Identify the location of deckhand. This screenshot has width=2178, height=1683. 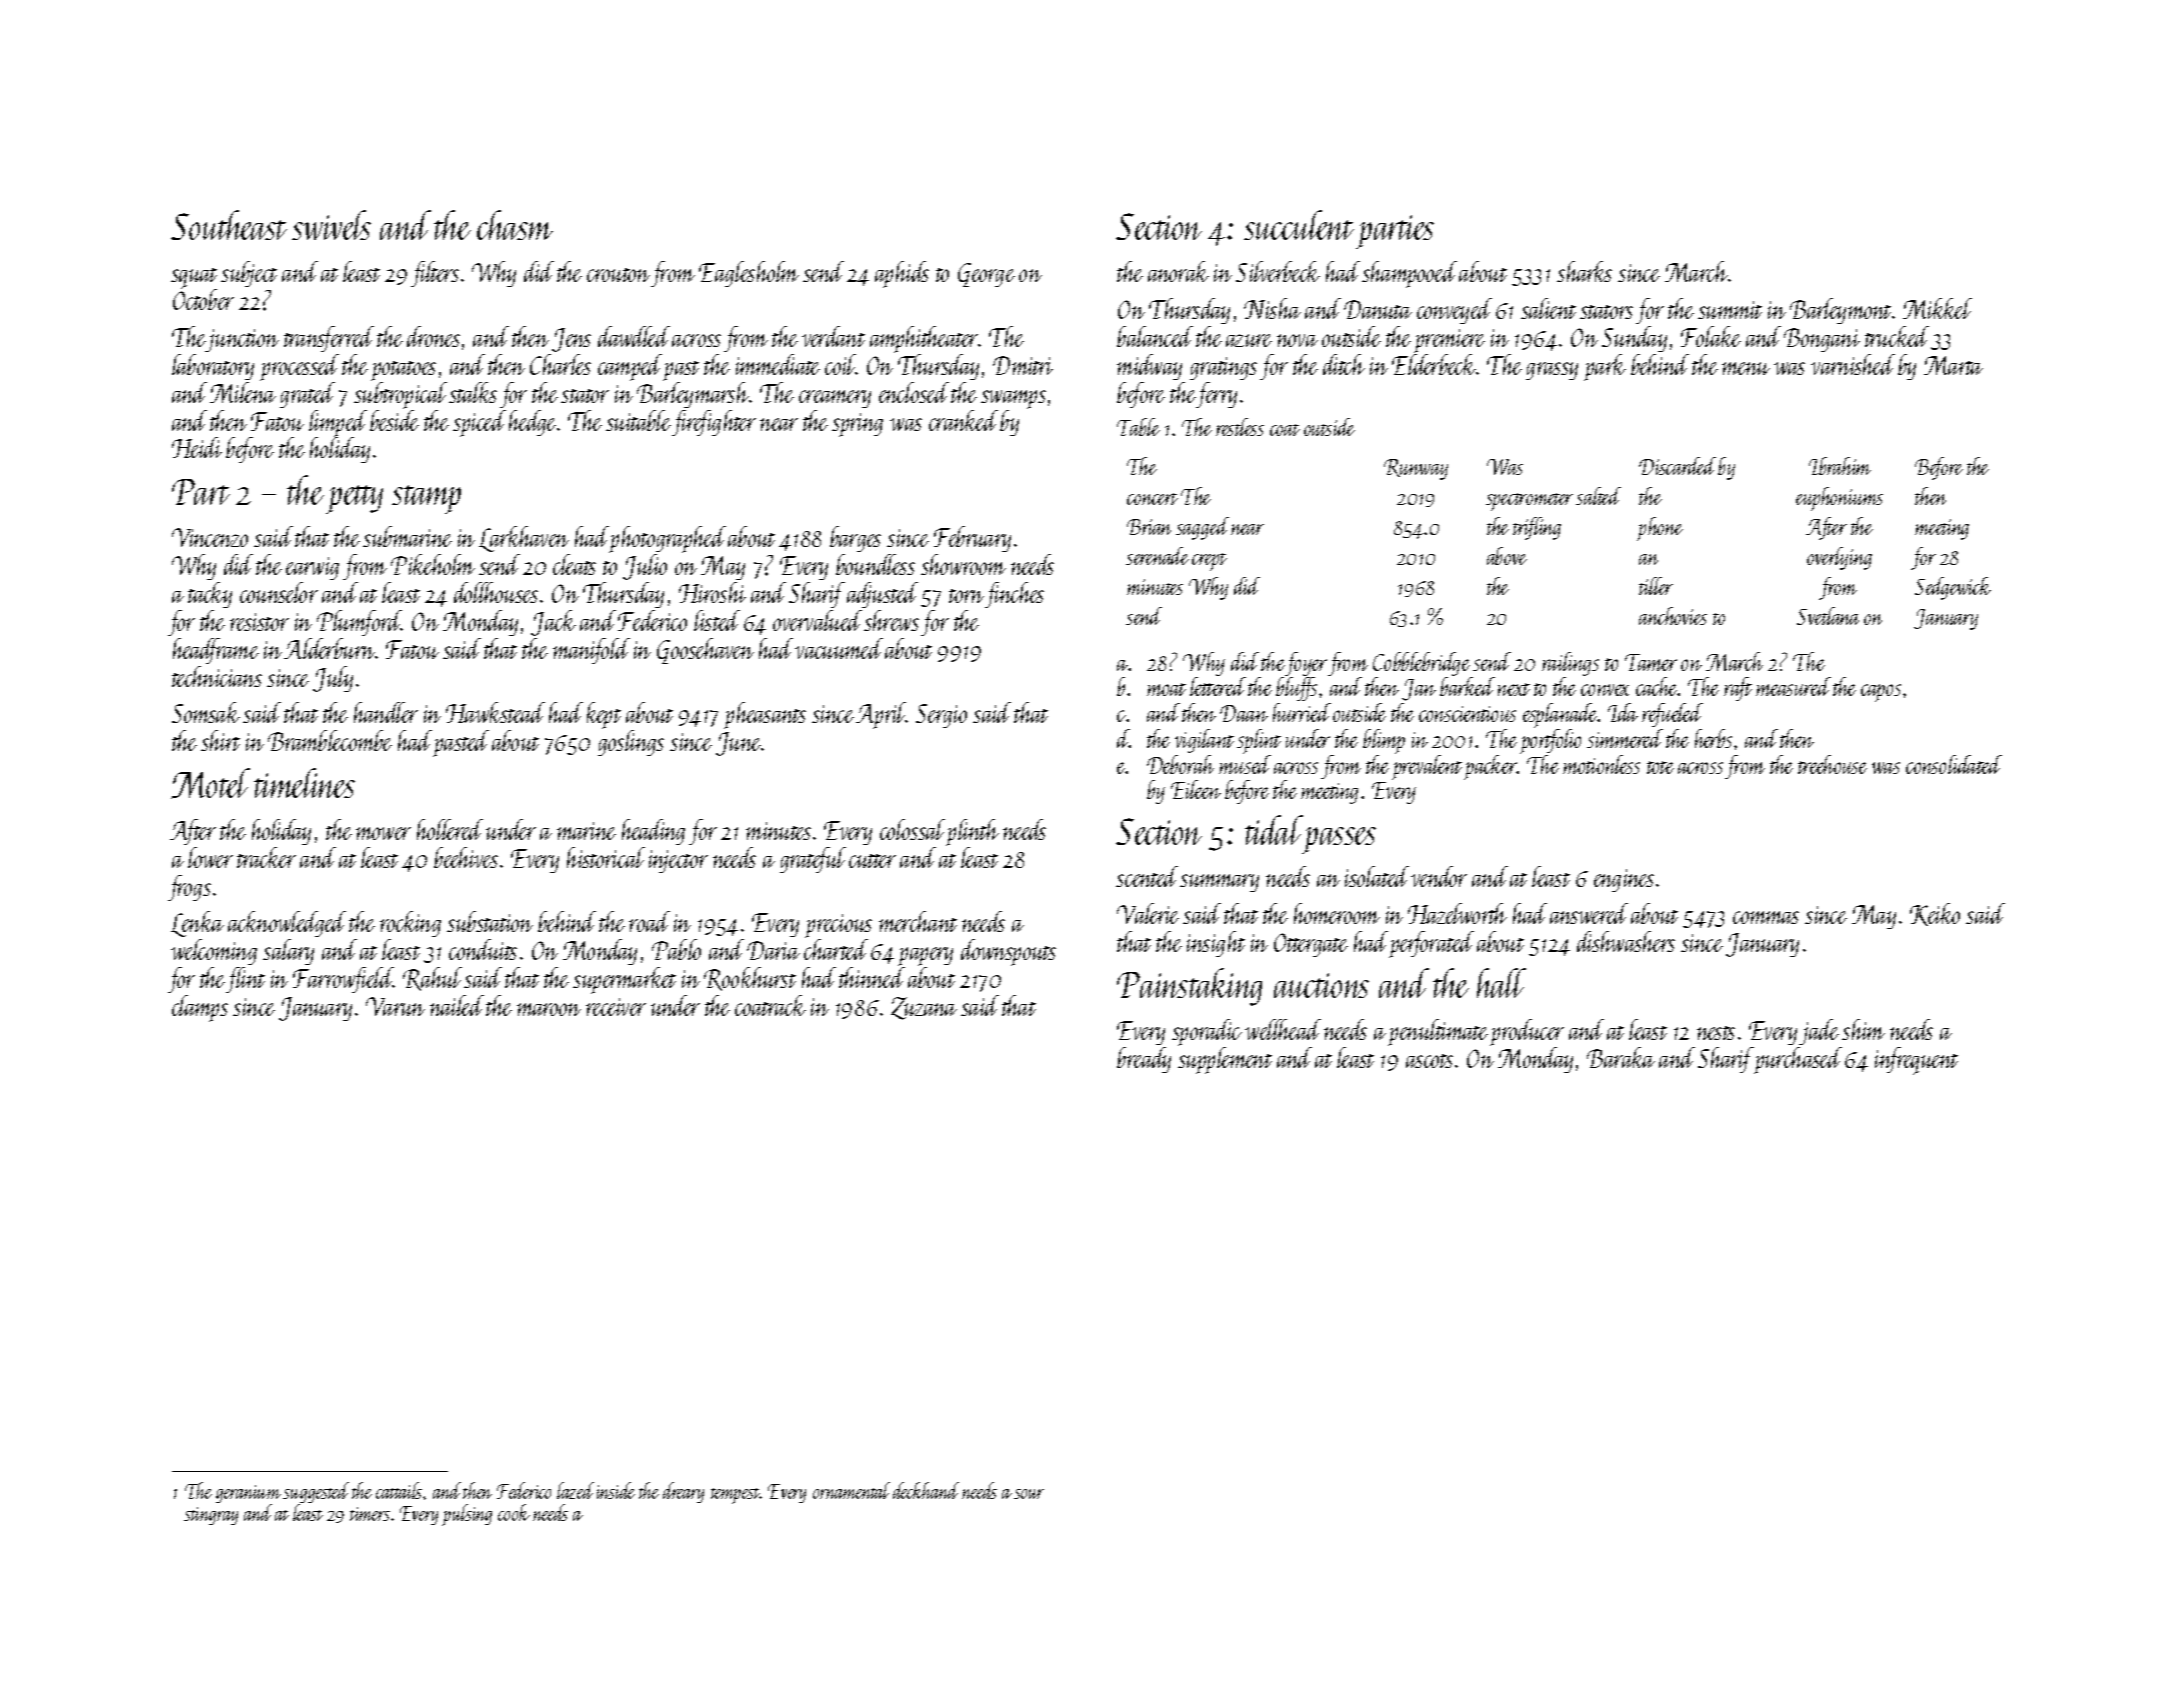
(926, 1490).
